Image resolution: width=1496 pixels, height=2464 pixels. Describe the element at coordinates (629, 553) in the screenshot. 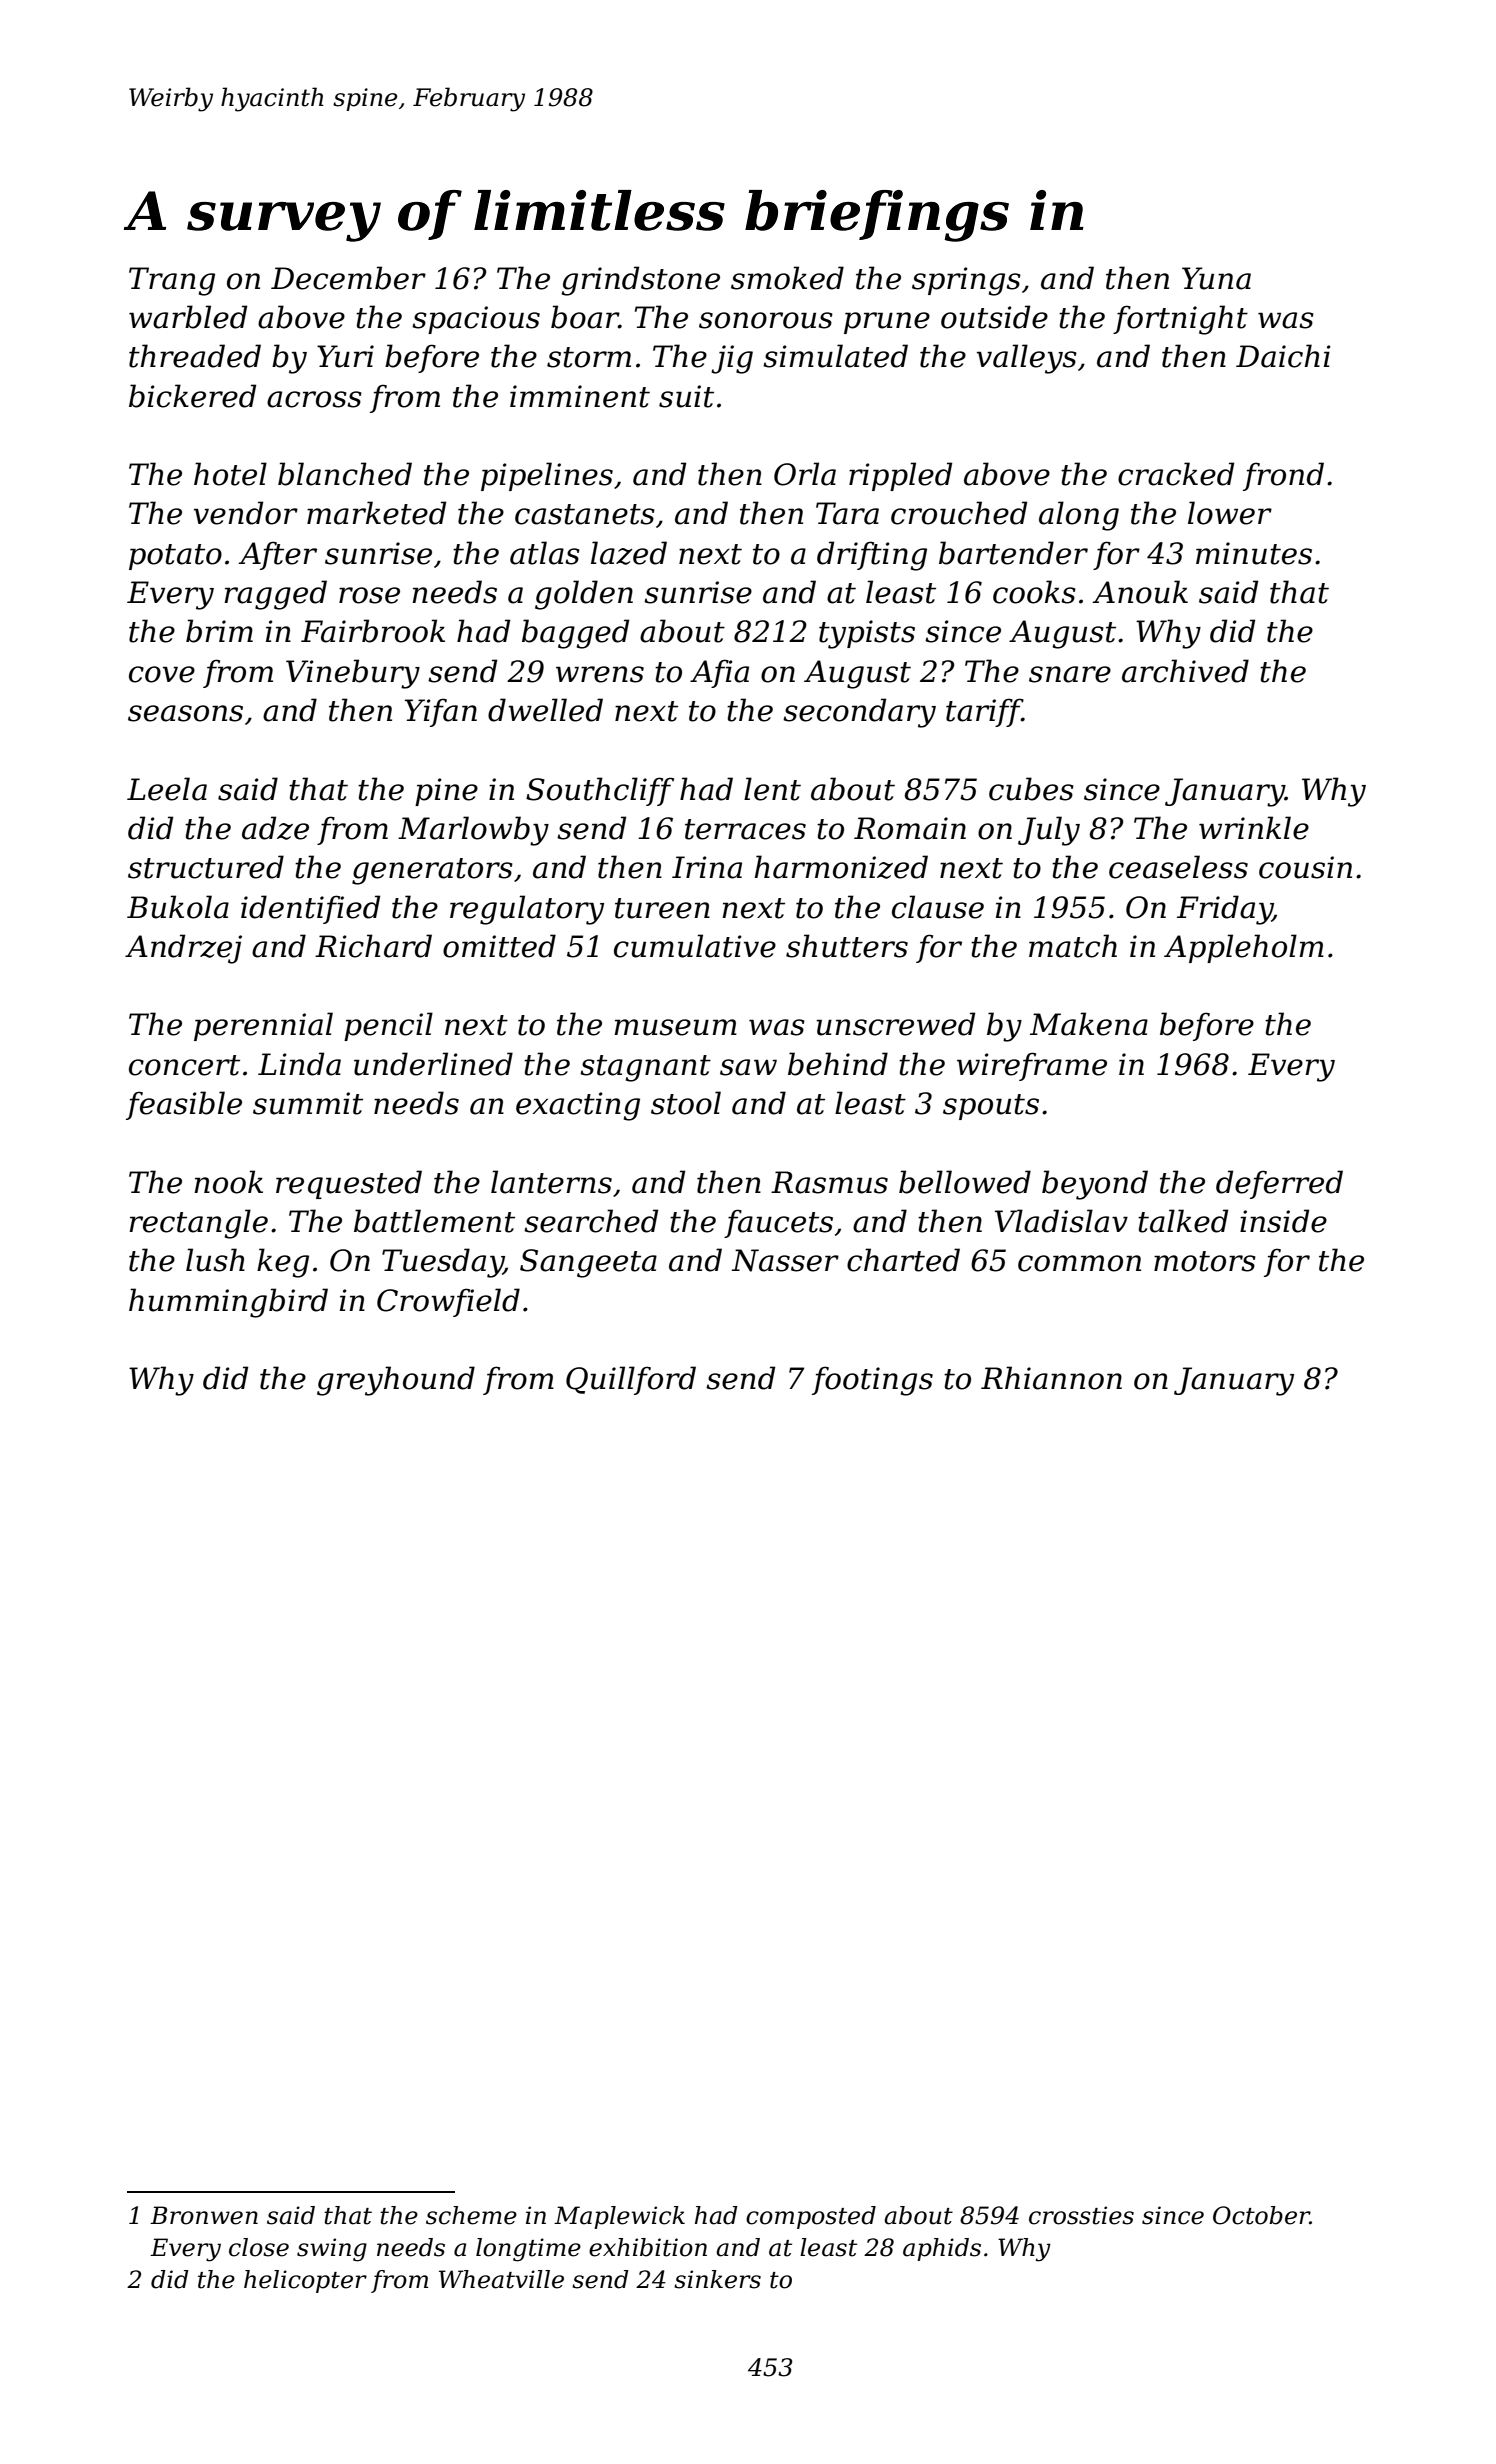

I see `lazed` at that location.
